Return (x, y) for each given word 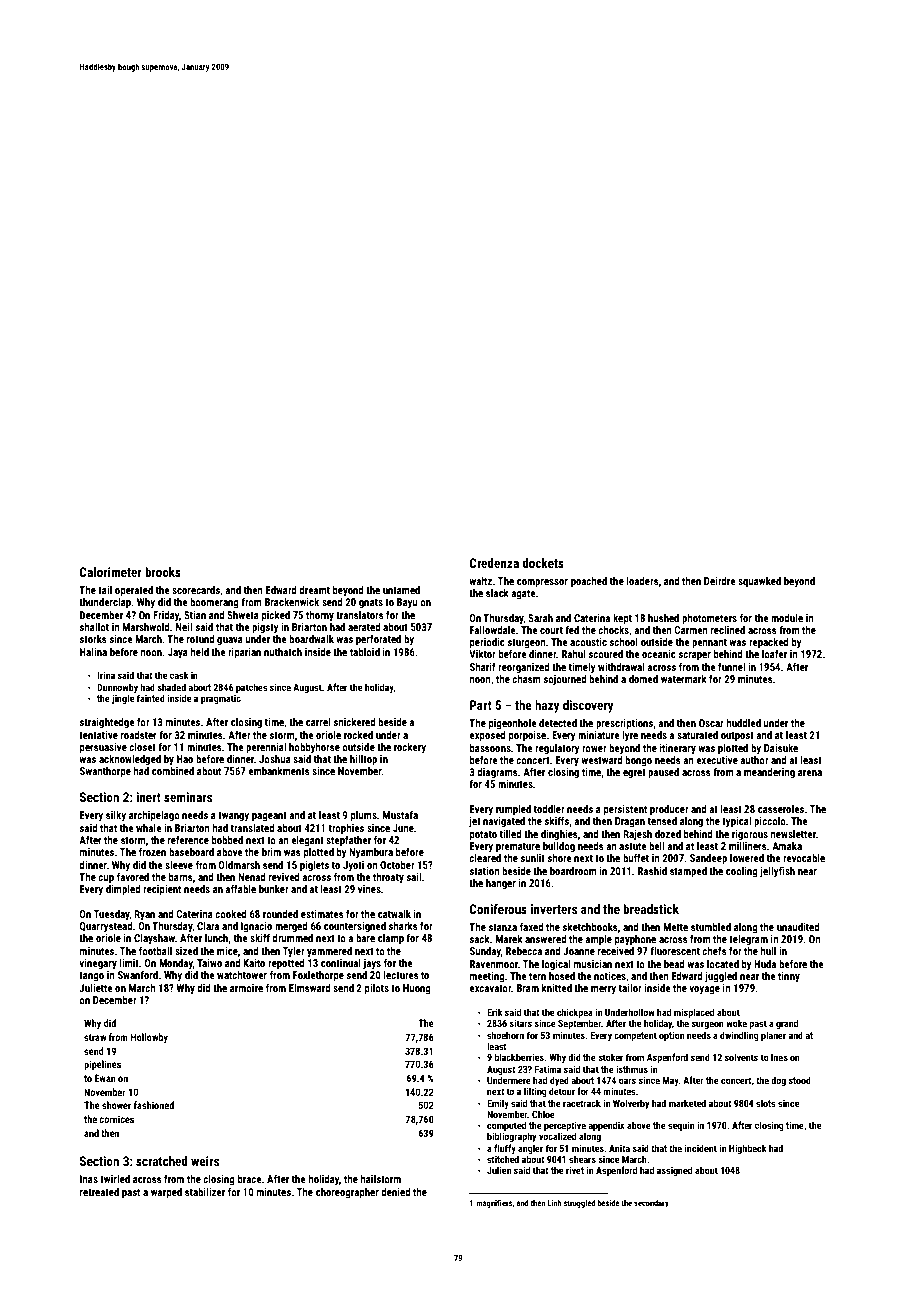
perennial (266, 748)
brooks (163, 572)
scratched (162, 1161)
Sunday (485, 952)
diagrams (497, 773)
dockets (543, 563)
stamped (688, 872)
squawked (759, 582)
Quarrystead (106, 927)
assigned (674, 1171)
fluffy (505, 1149)
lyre (630, 736)
